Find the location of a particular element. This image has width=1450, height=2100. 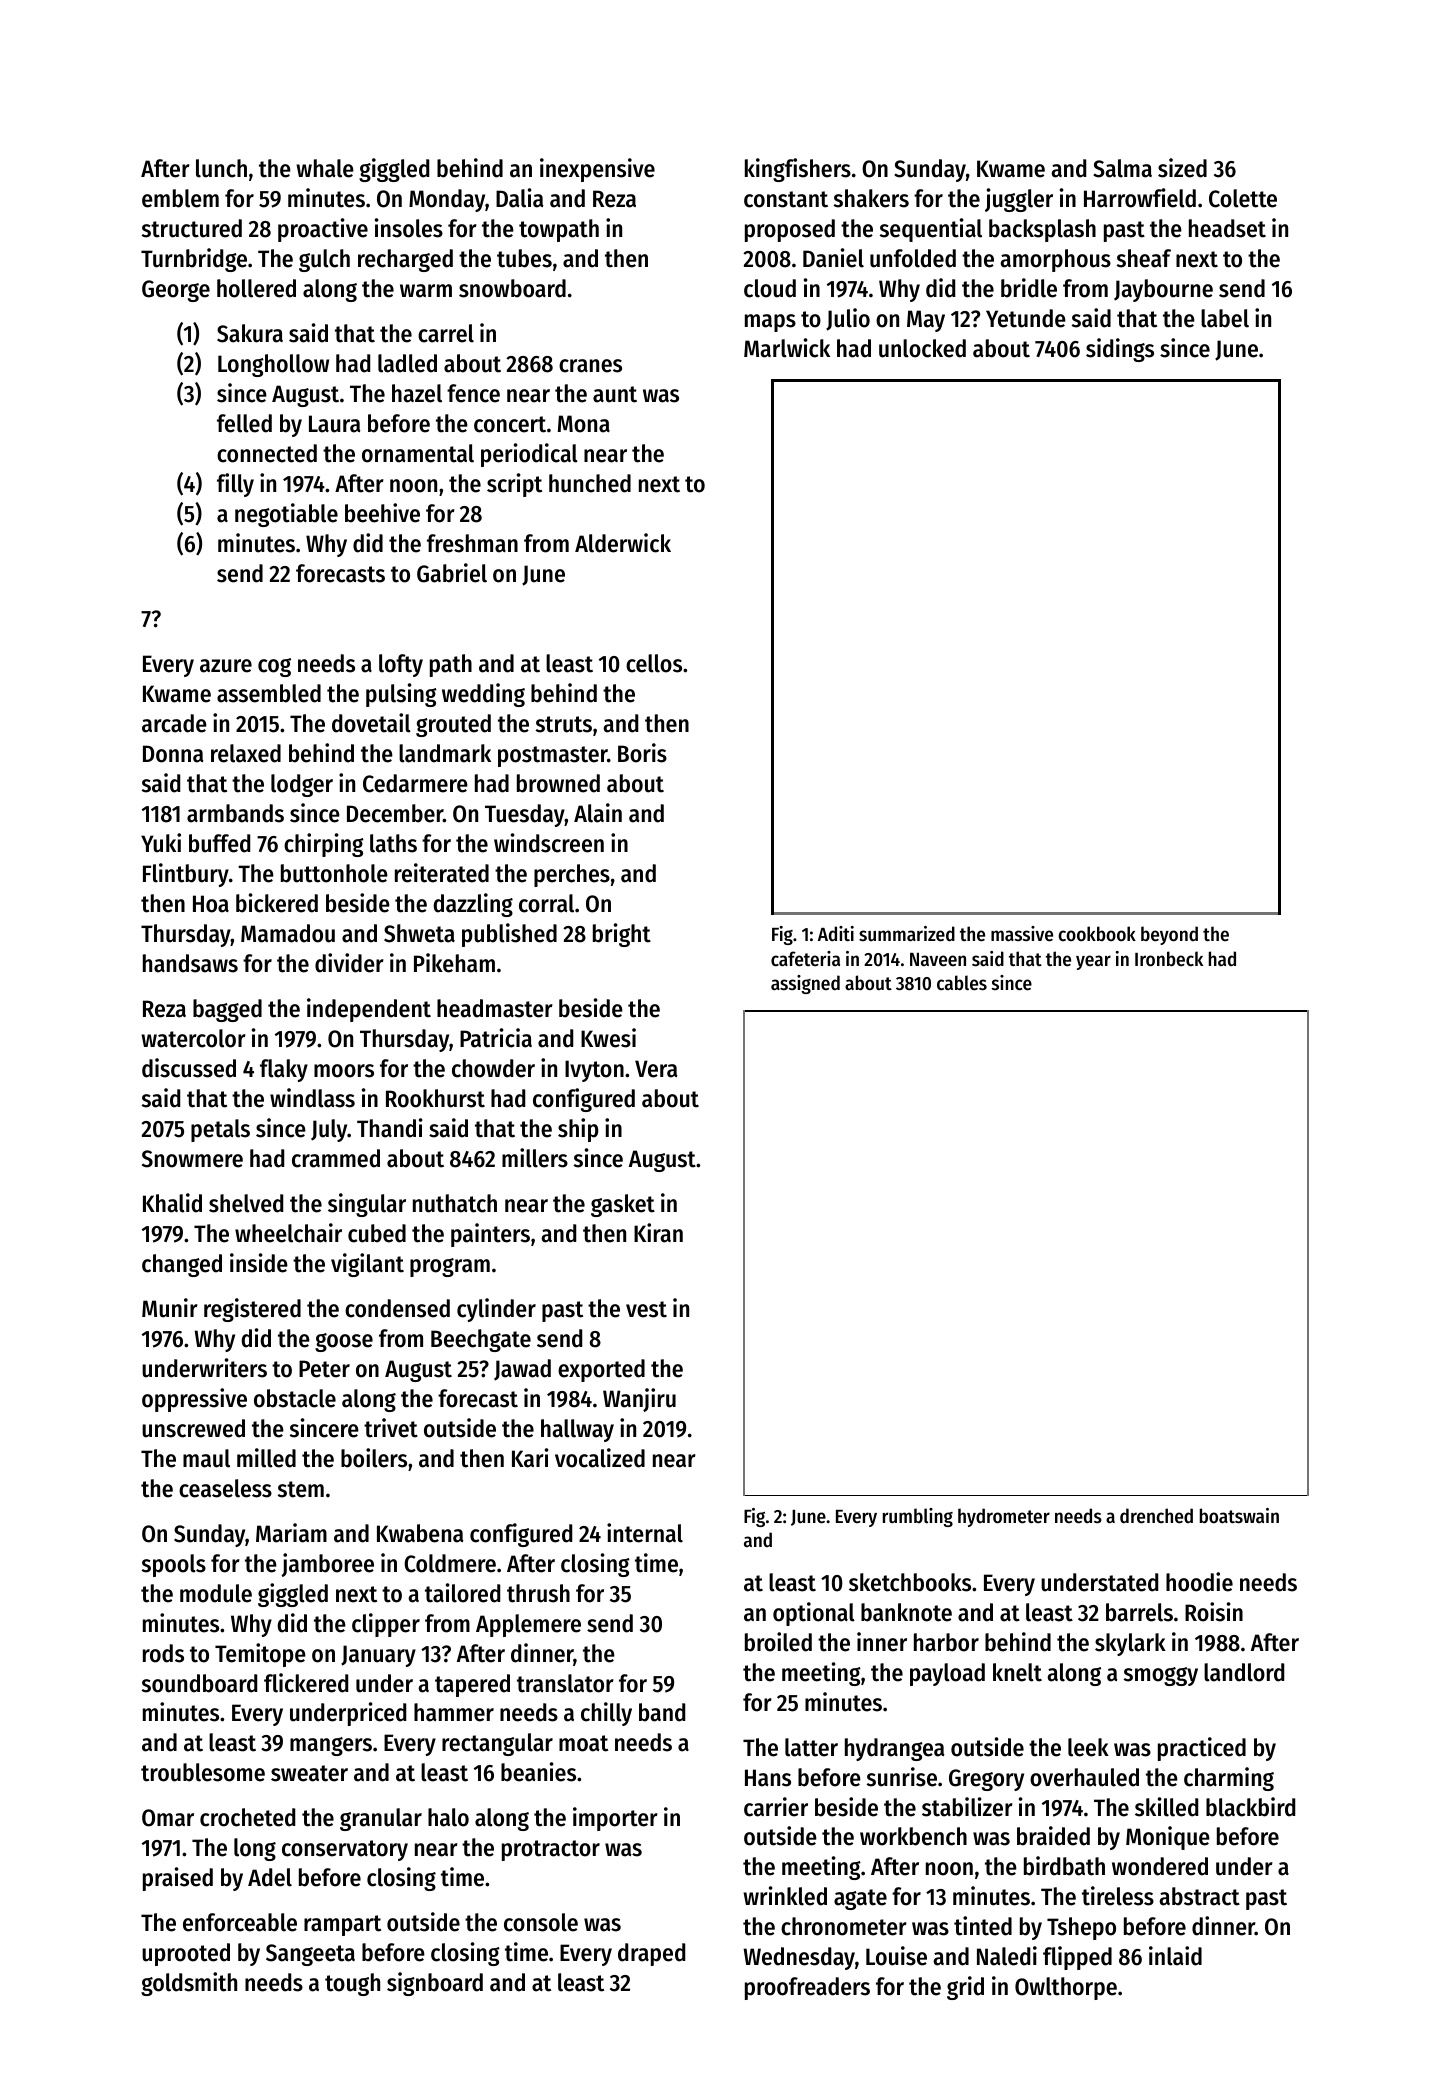

Kari is located at coordinates (530, 1458).
